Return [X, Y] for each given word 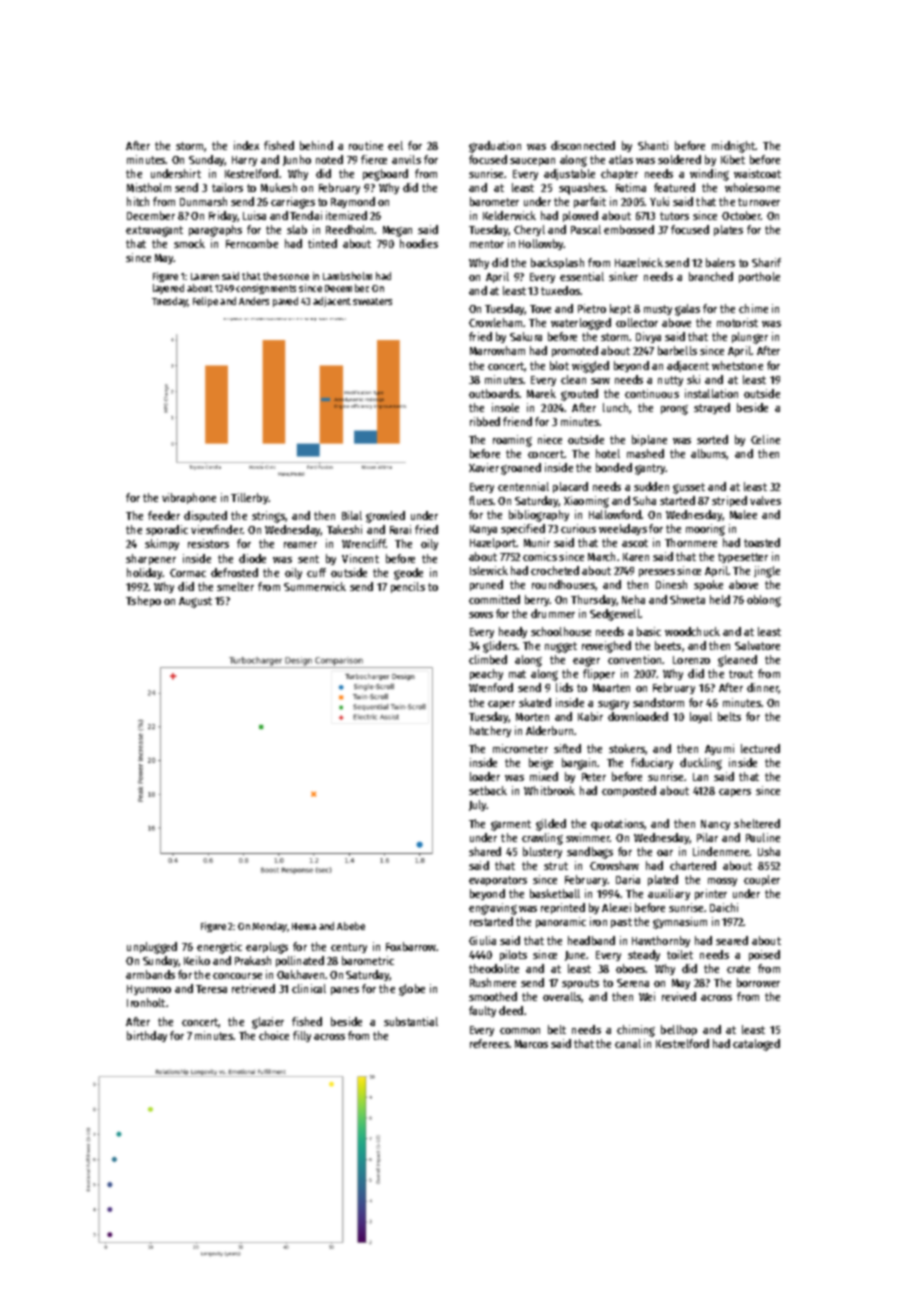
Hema [304, 926]
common [520, 1031]
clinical [309, 988]
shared [485, 851]
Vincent [360, 558]
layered [168, 289]
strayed [712, 408]
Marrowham [497, 350]
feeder [164, 515]
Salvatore [757, 645]
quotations [618, 825]
